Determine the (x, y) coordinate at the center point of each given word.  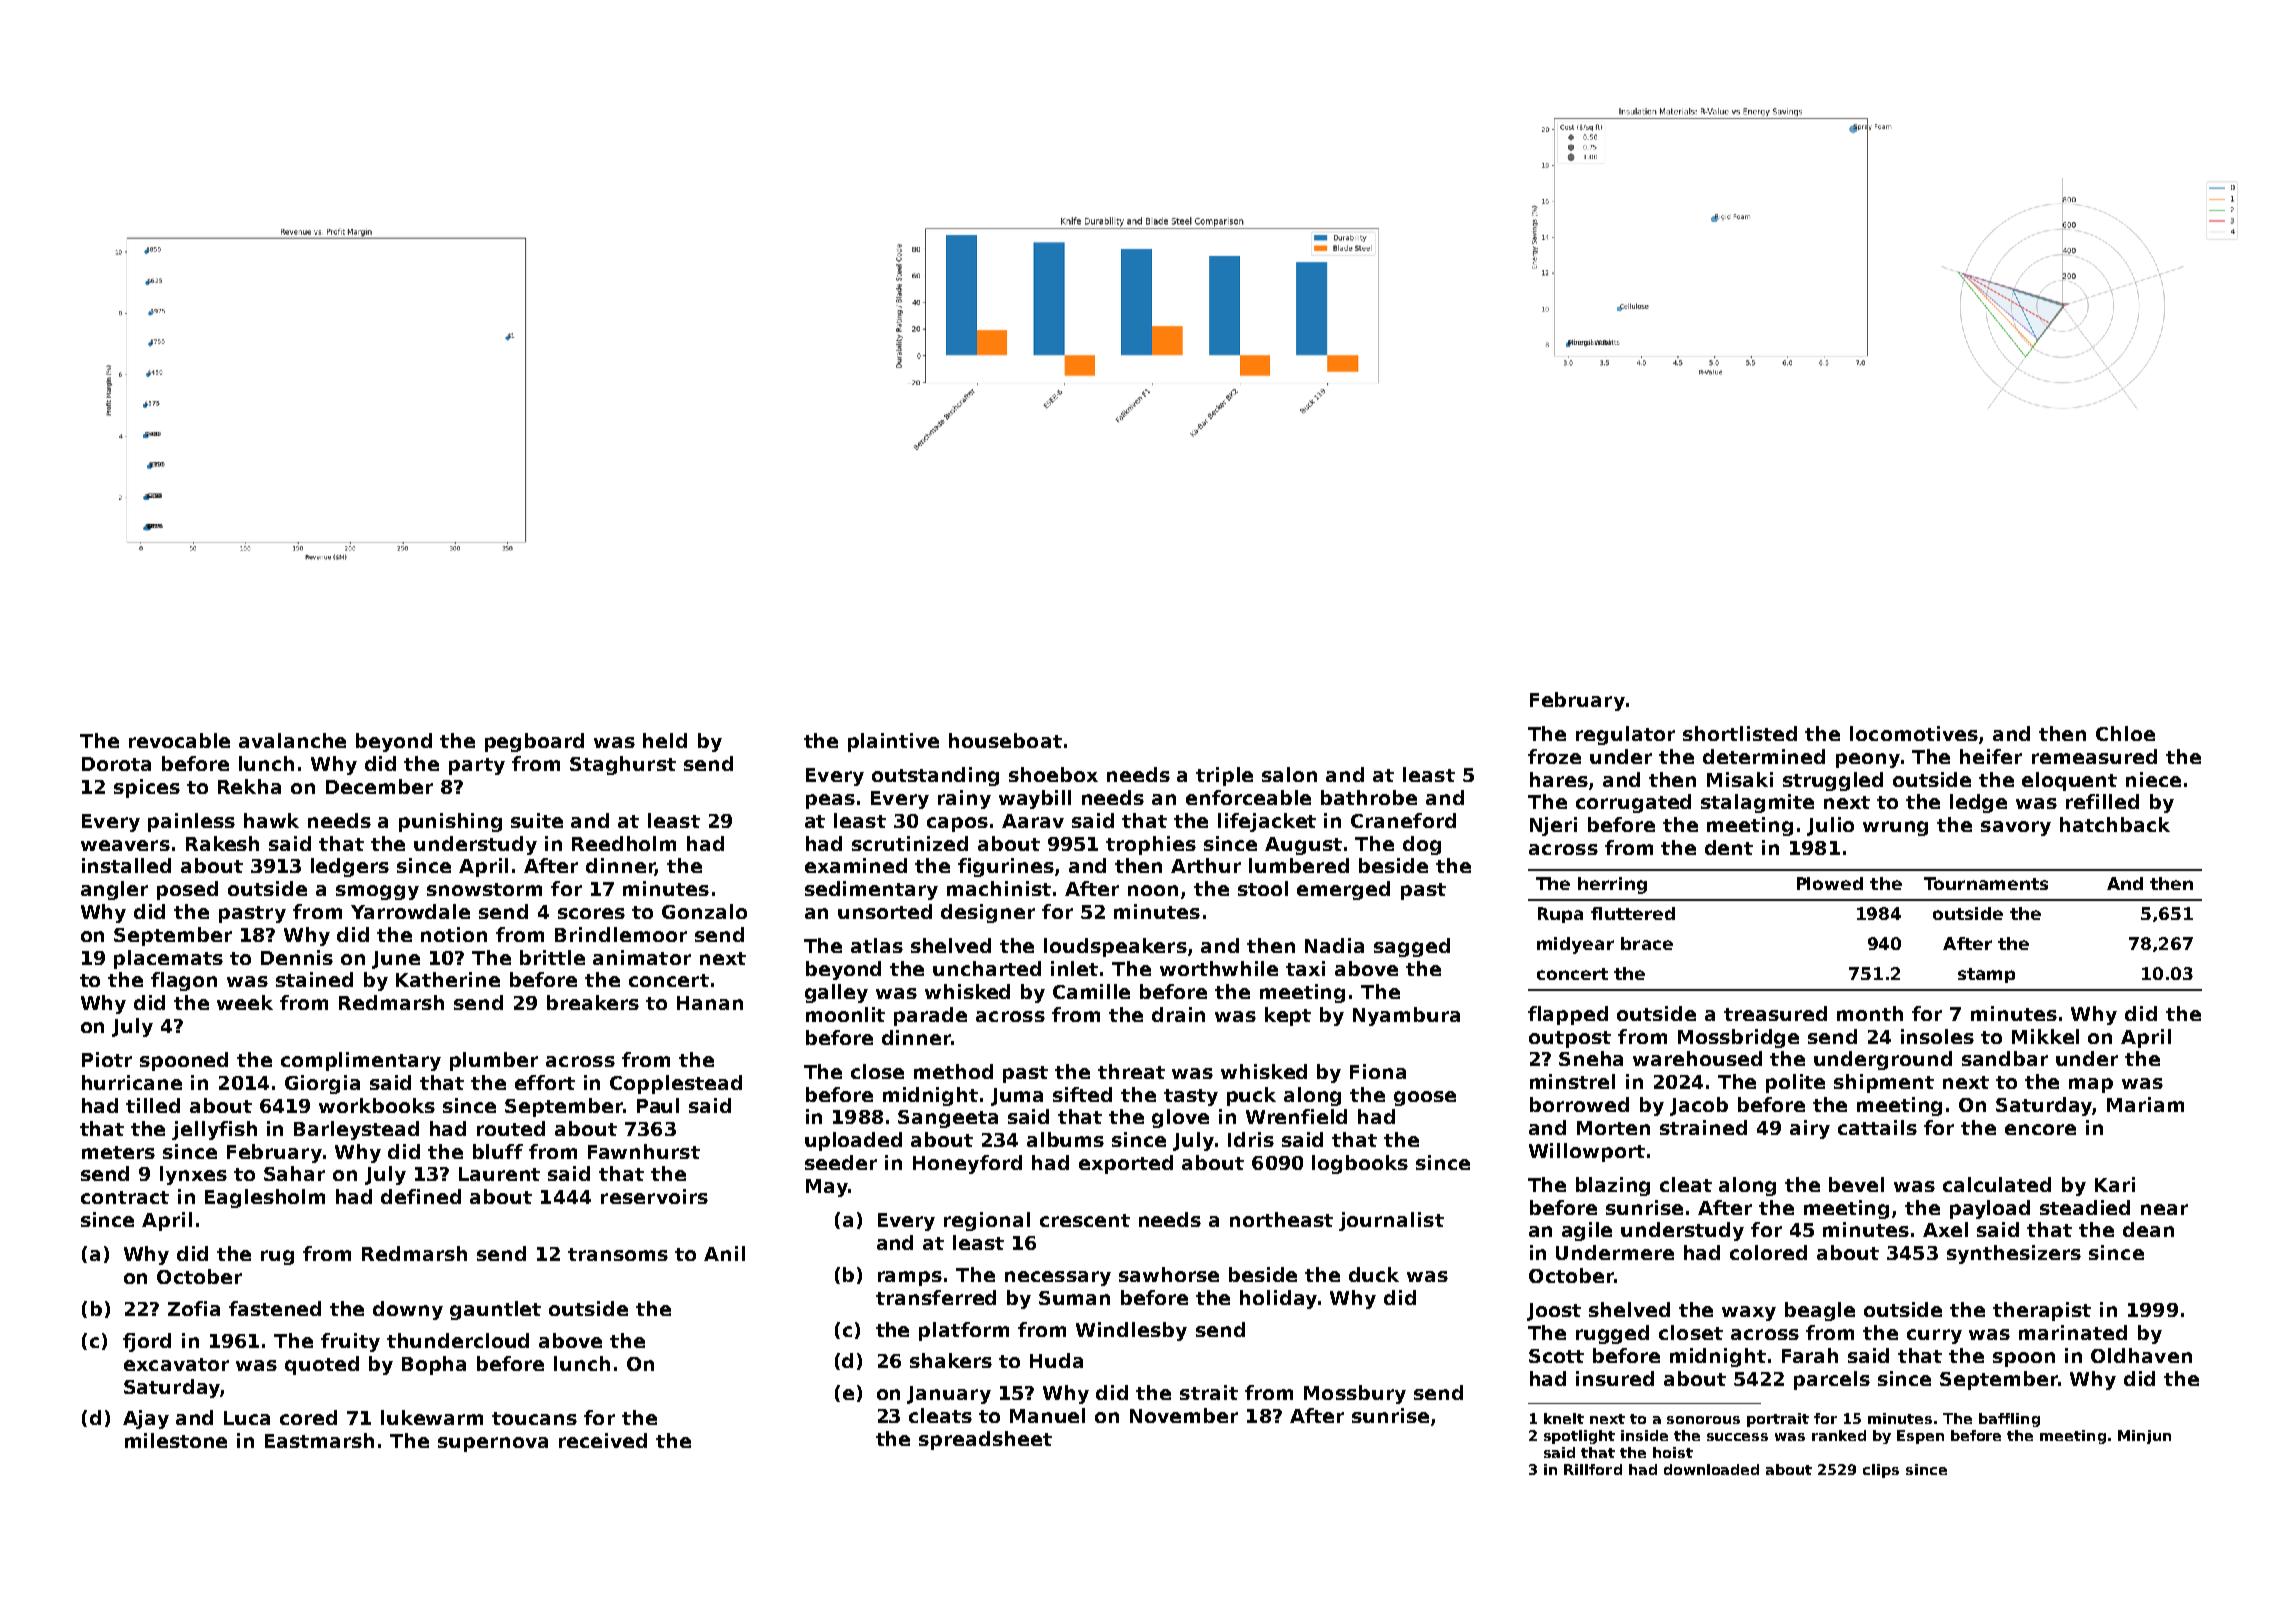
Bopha (434, 1365)
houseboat (1005, 740)
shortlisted (1740, 733)
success (1737, 1437)
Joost (1554, 1312)
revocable (179, 740)
